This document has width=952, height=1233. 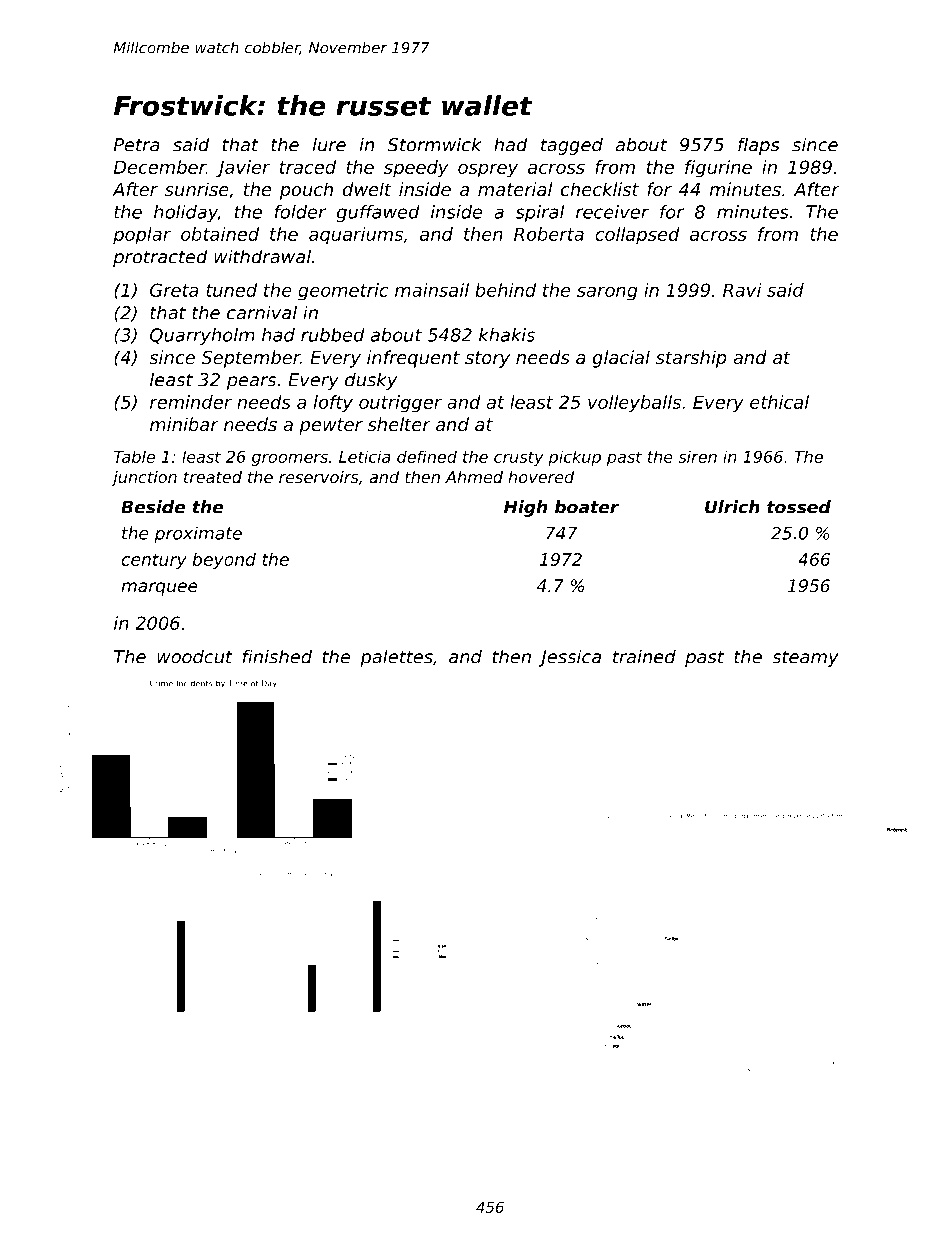 I want to click on flaps, so click(x=759, y=146).
